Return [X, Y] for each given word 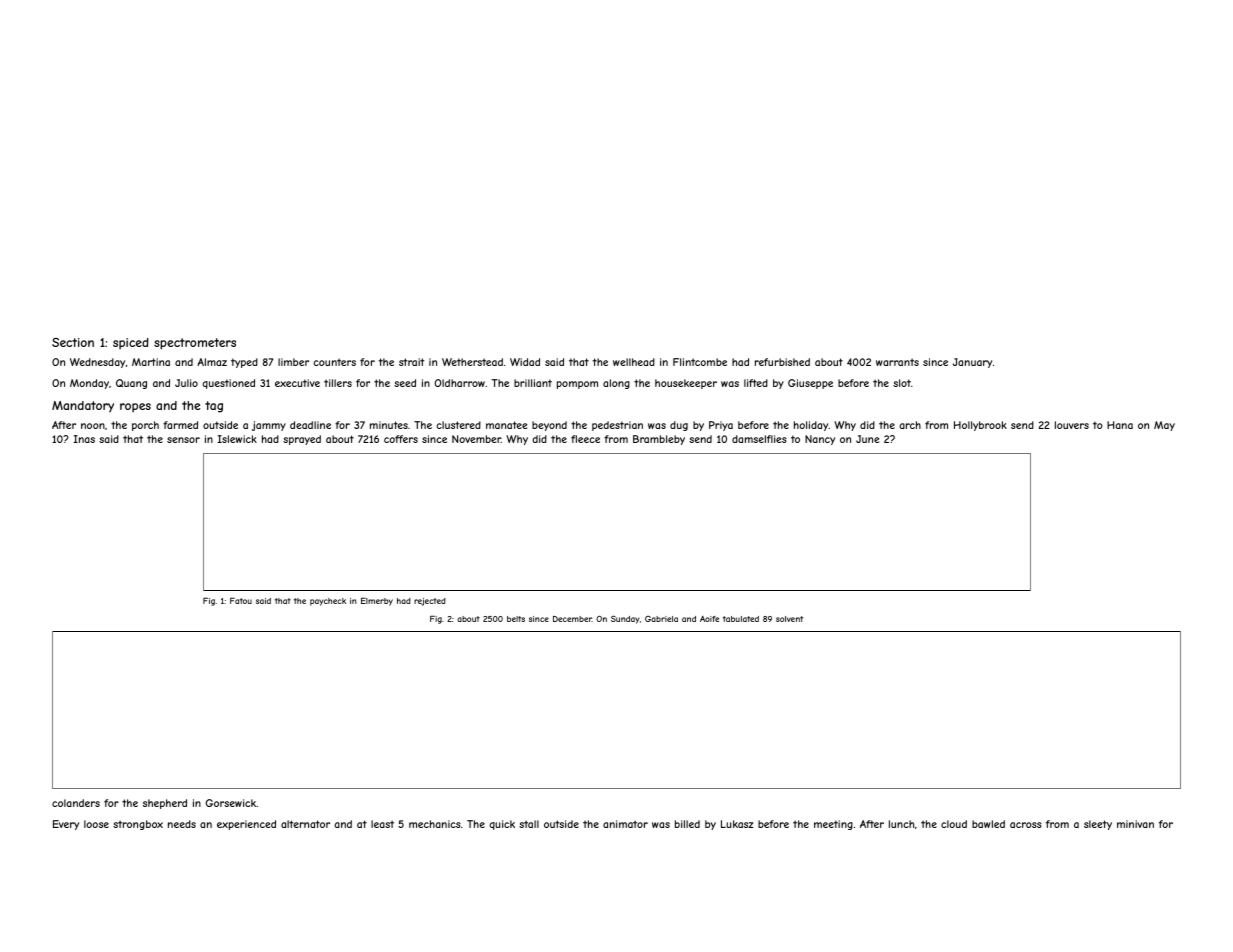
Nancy [820, 440]
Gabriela [661, 619]
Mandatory [83, 407]
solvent [789, 619]
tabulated [741, 619]
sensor [183, 440]
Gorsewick [231, 803]
